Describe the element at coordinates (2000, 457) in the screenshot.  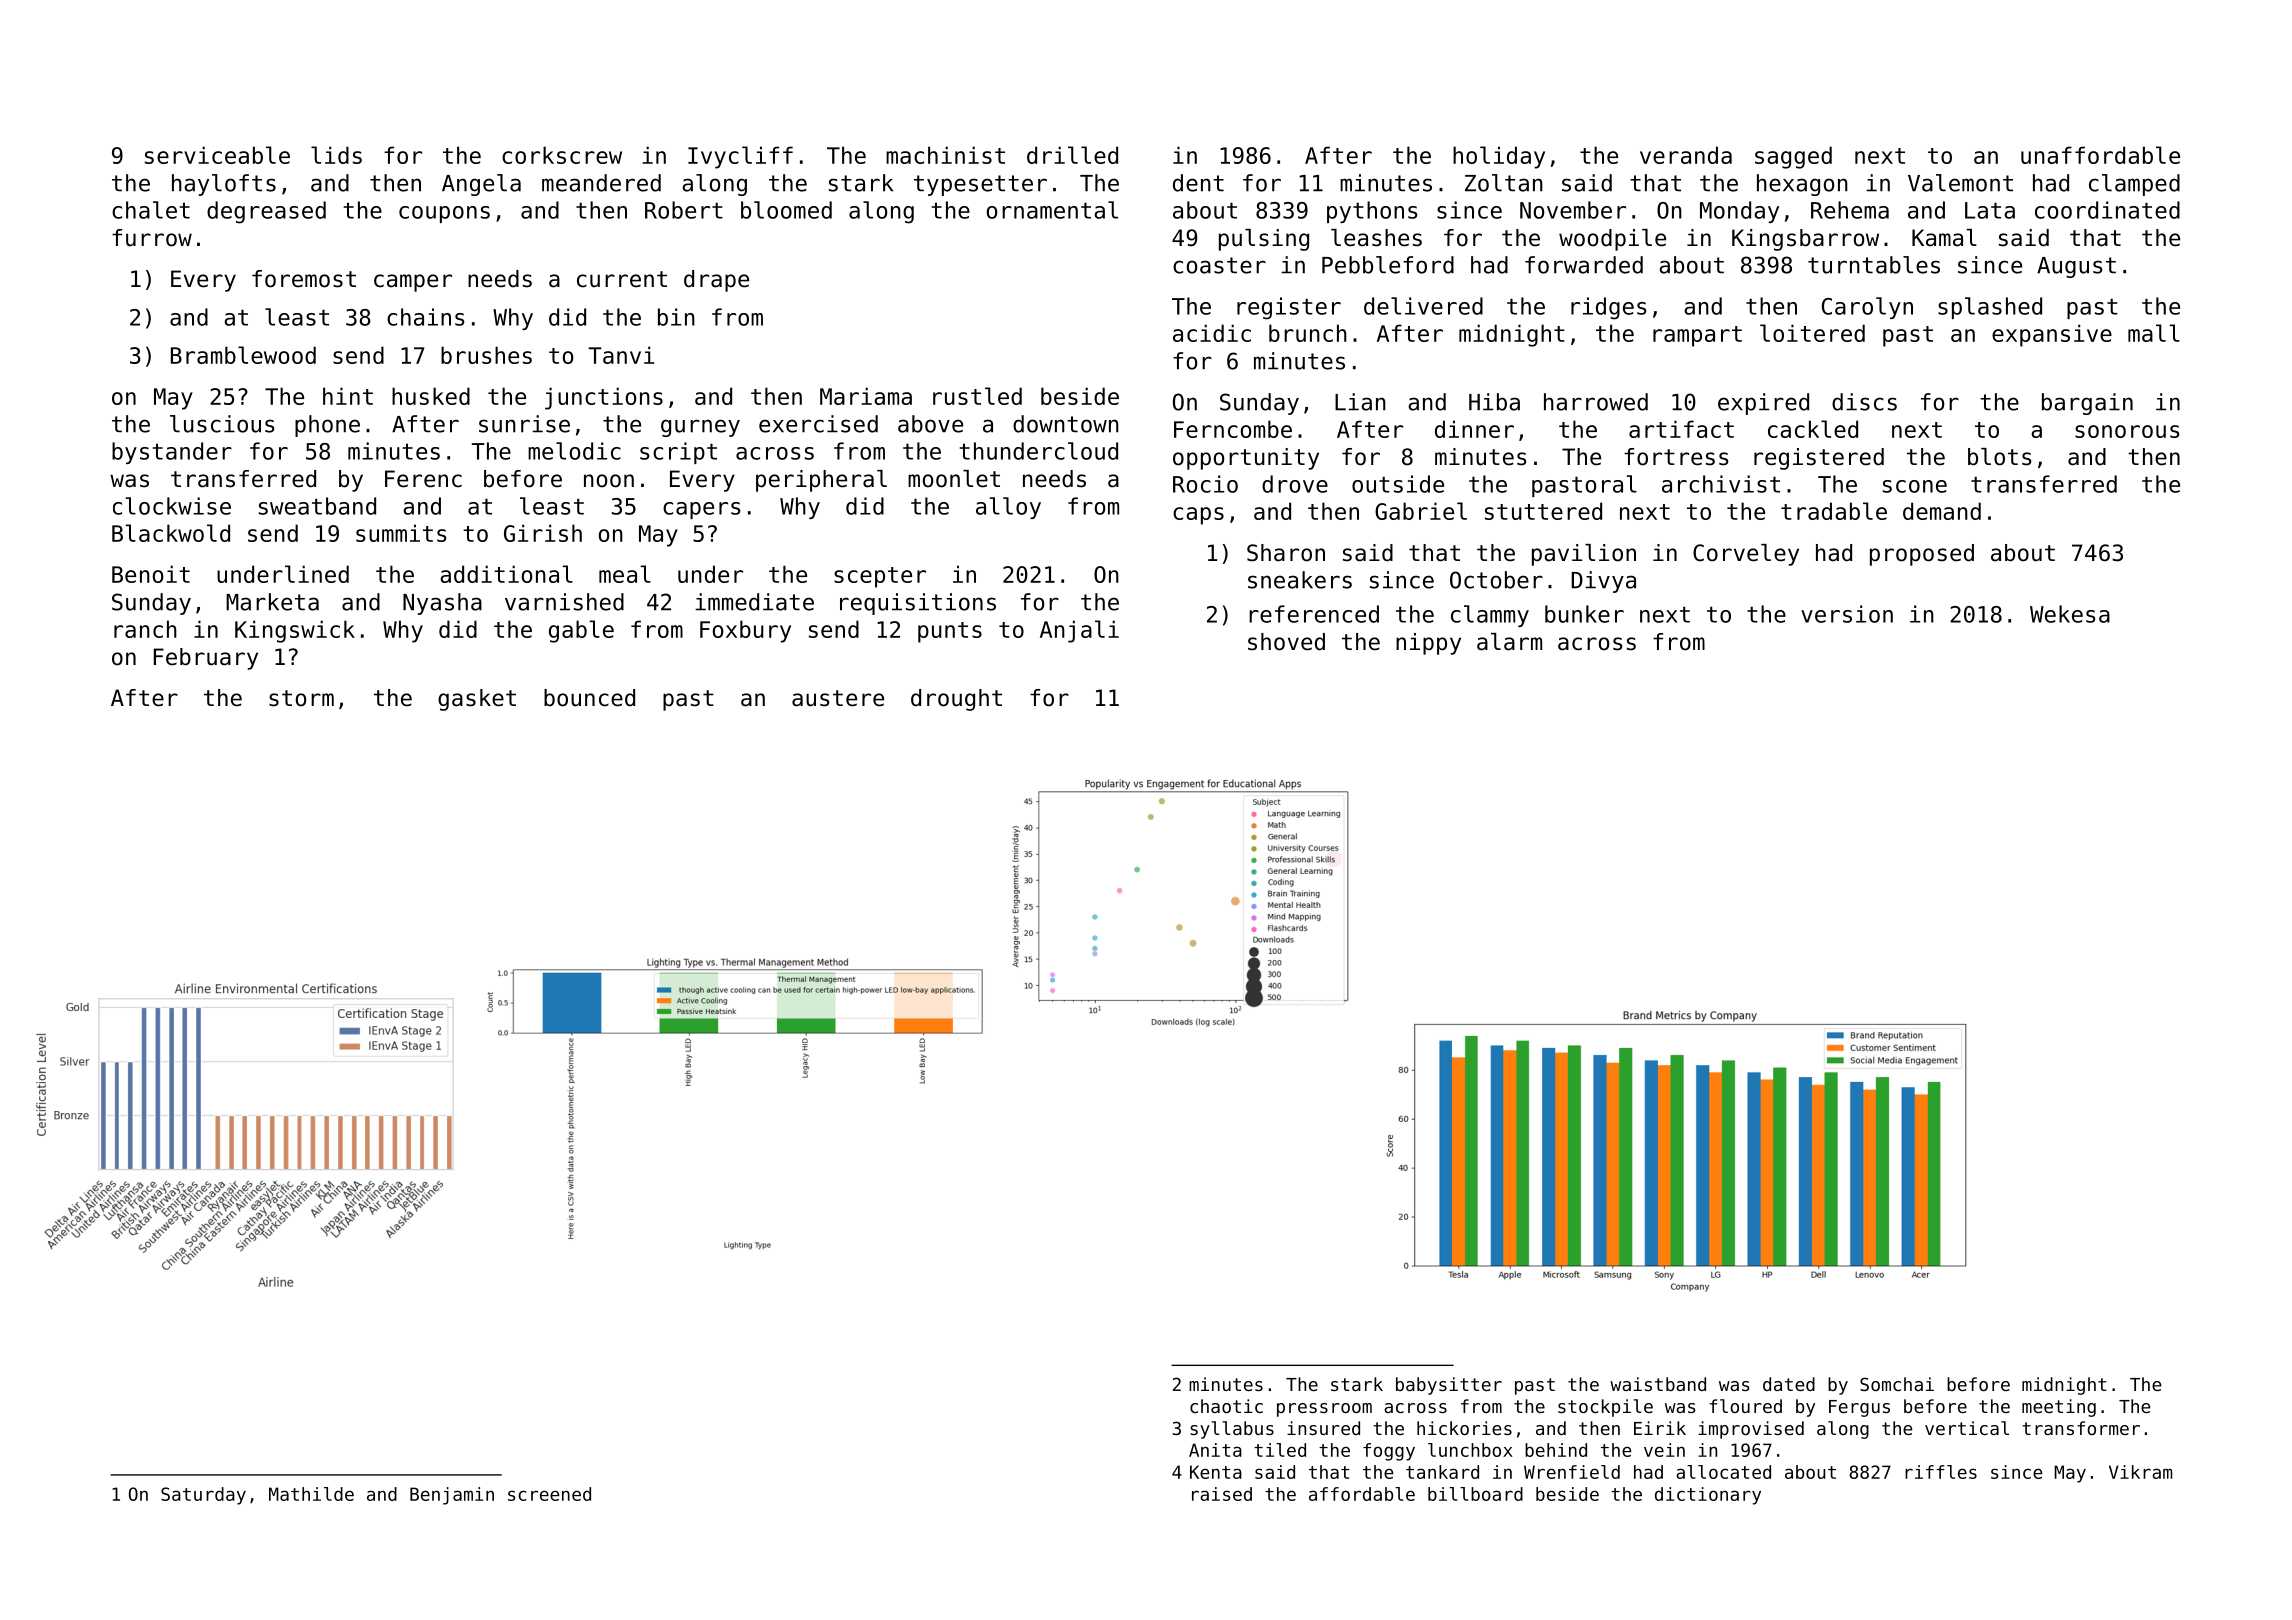
I see `blots` at that location.
